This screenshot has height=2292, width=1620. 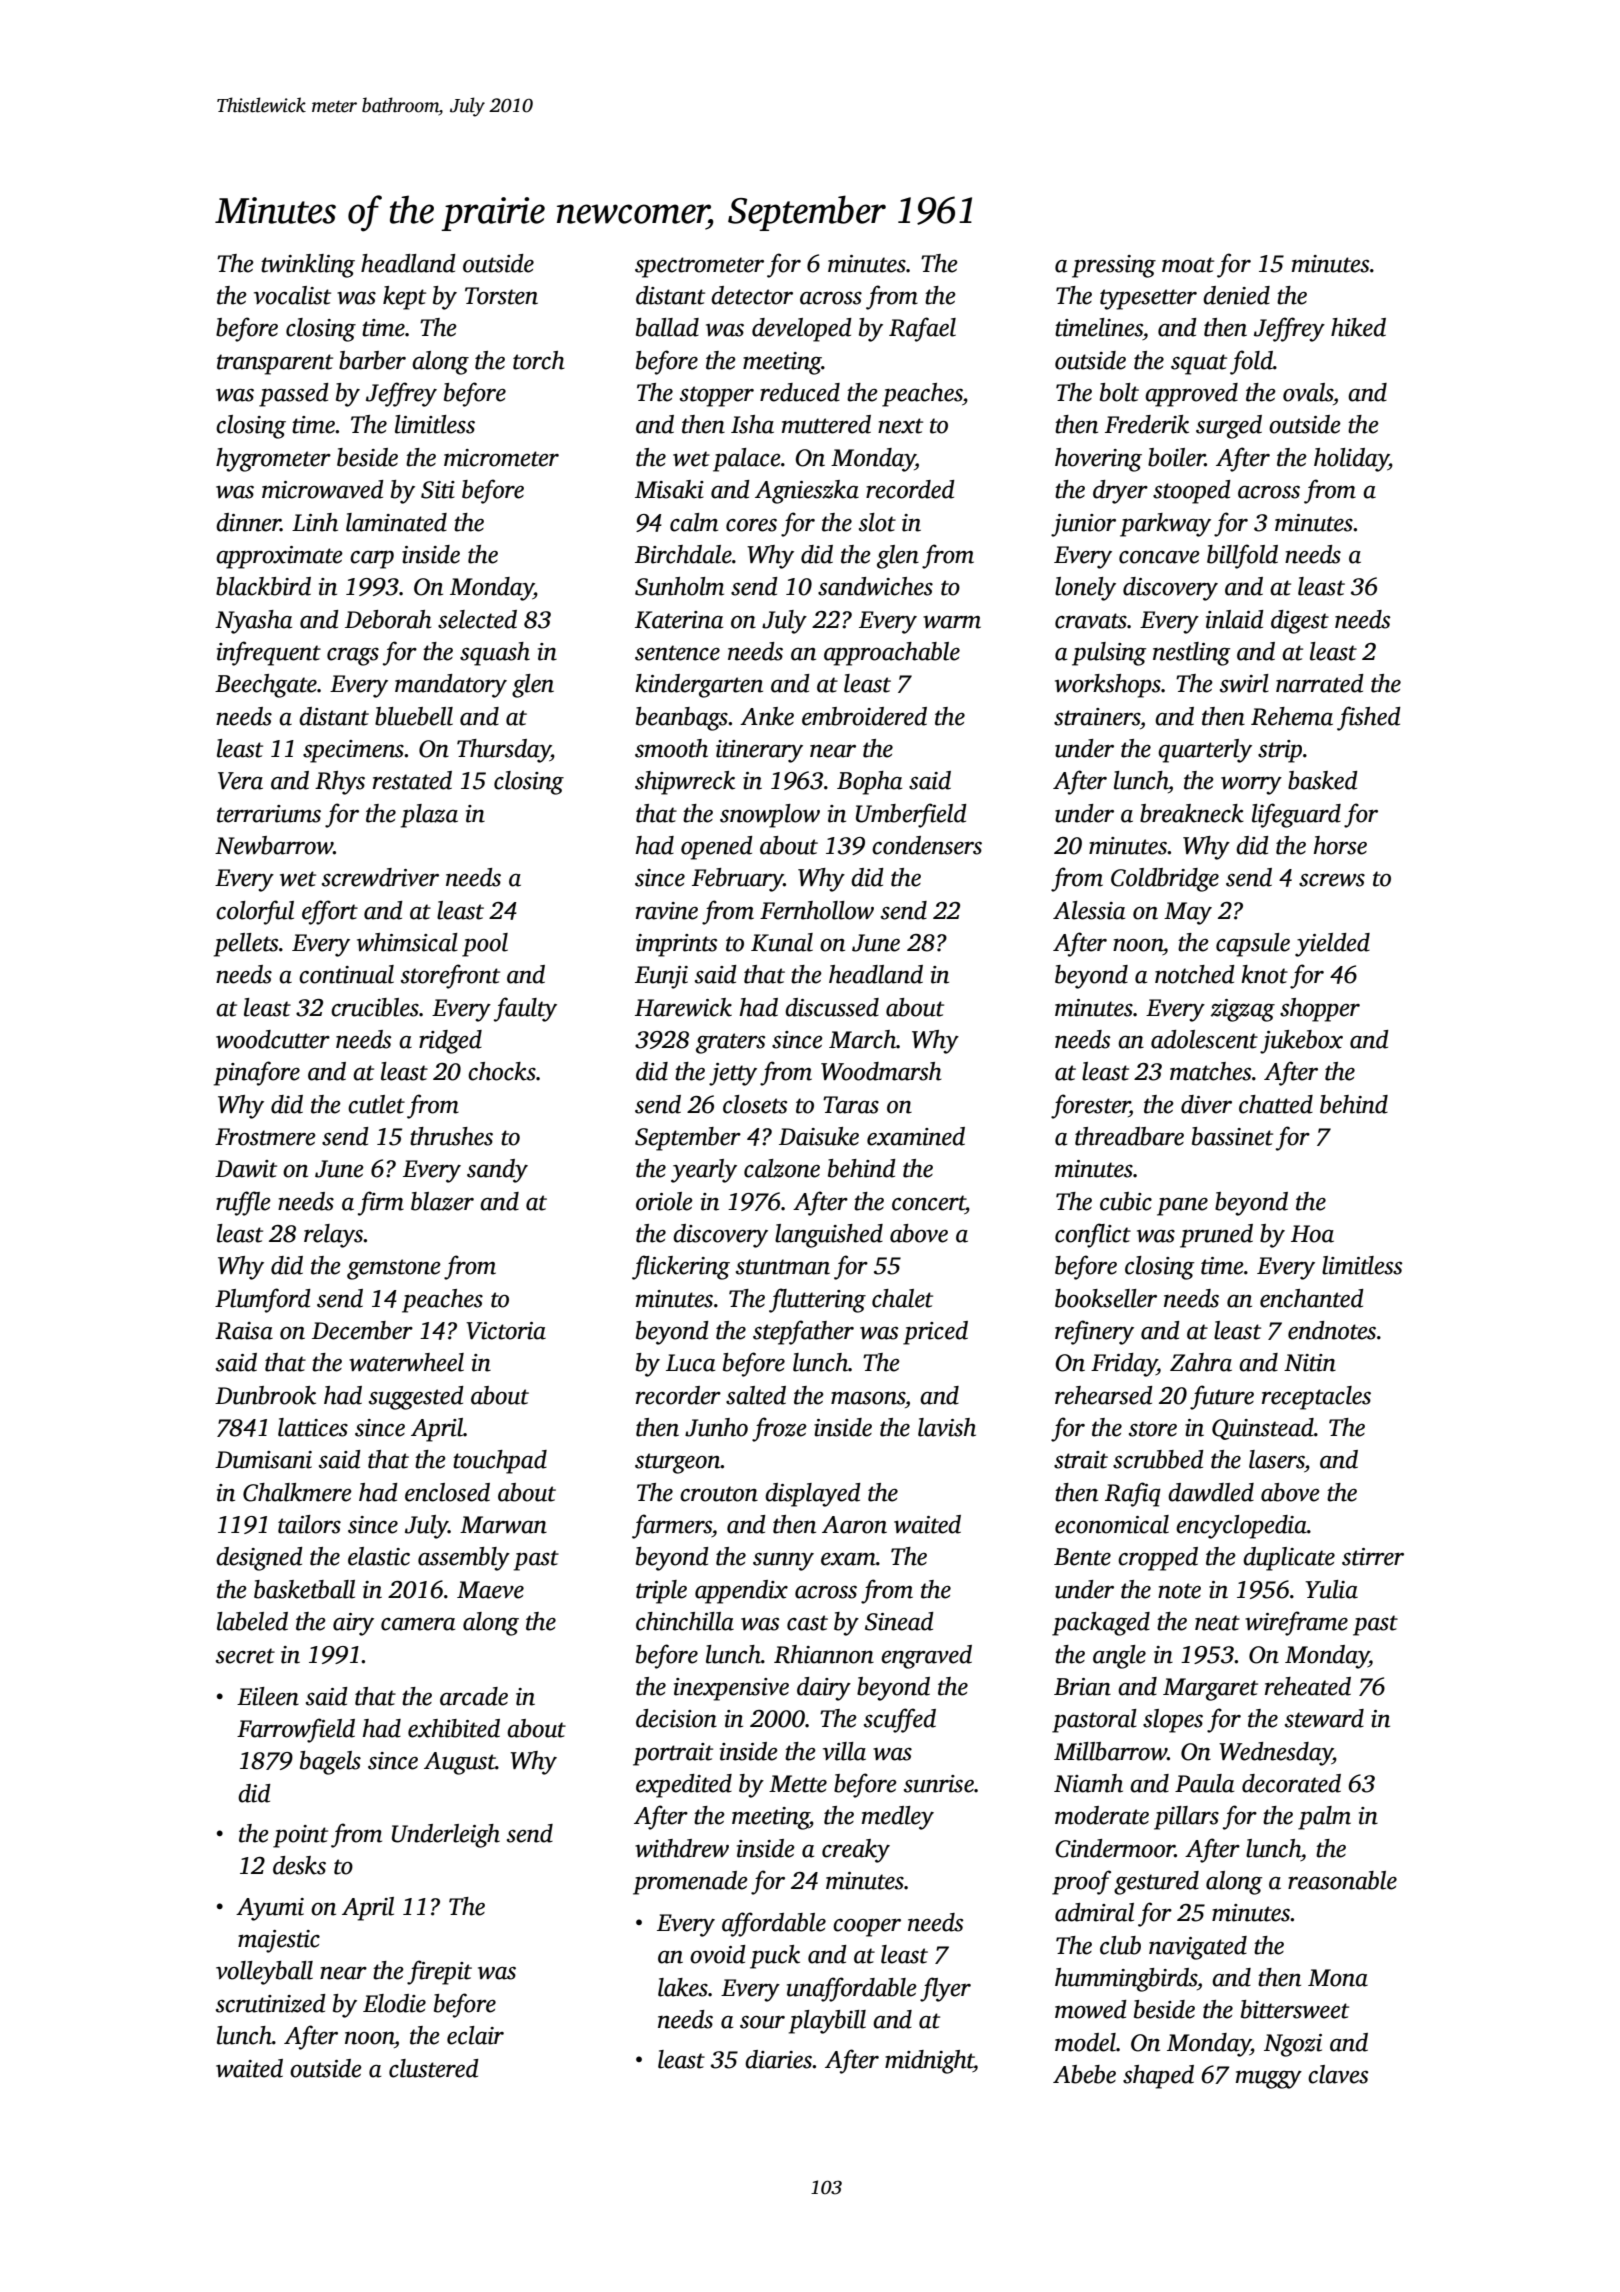 I want to click on screwdriver, so click(x=380, y=877).
